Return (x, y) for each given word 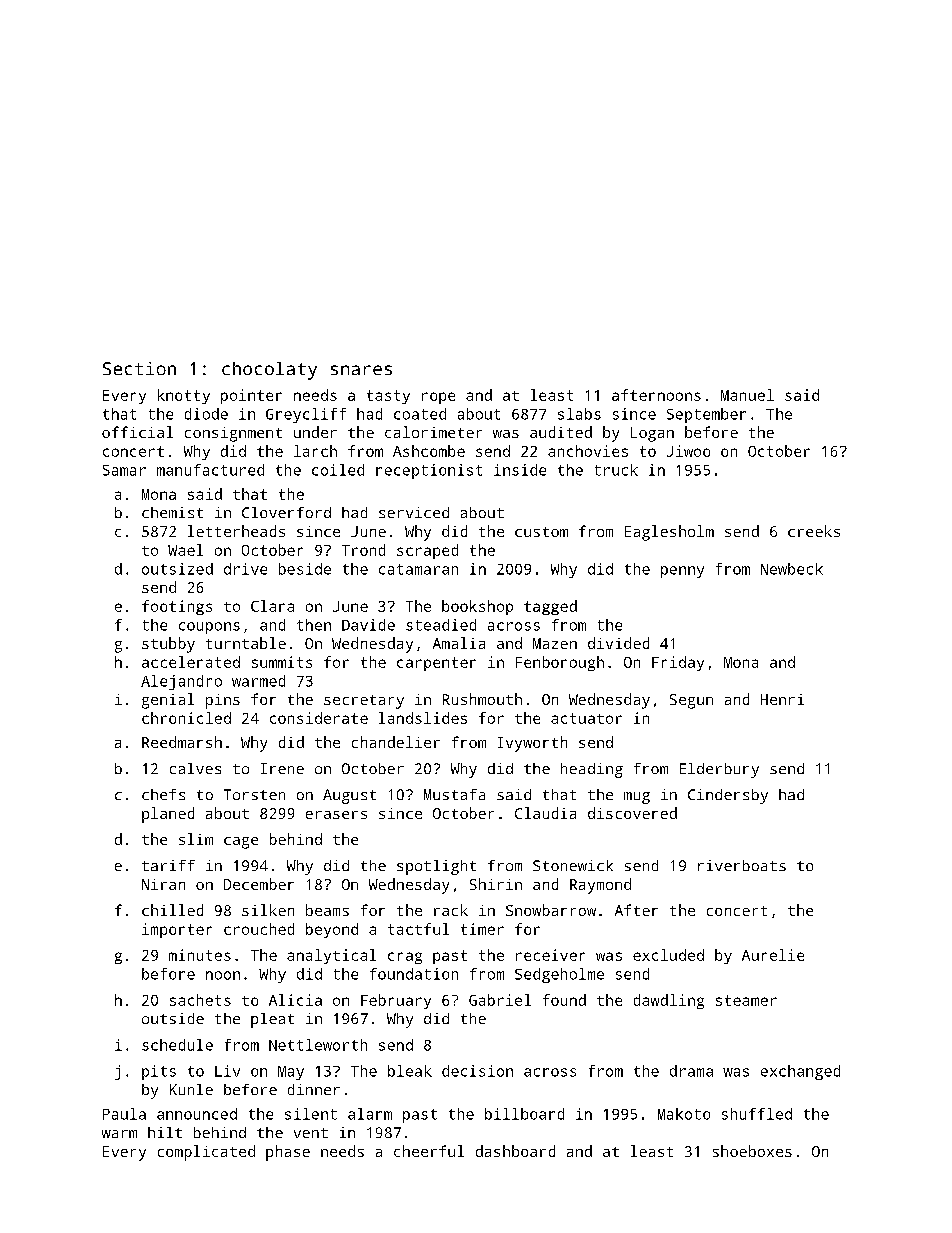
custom (541, 532)
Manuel (747, 395)
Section (139, 368)
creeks (814, 531)
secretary (364, 702)
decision (477, 1071)
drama (691, 1071)
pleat (272, 1020)
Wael (185, 550)
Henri (782, 699)
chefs (163, 794)
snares (361, 370)
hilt (165, 1132)
